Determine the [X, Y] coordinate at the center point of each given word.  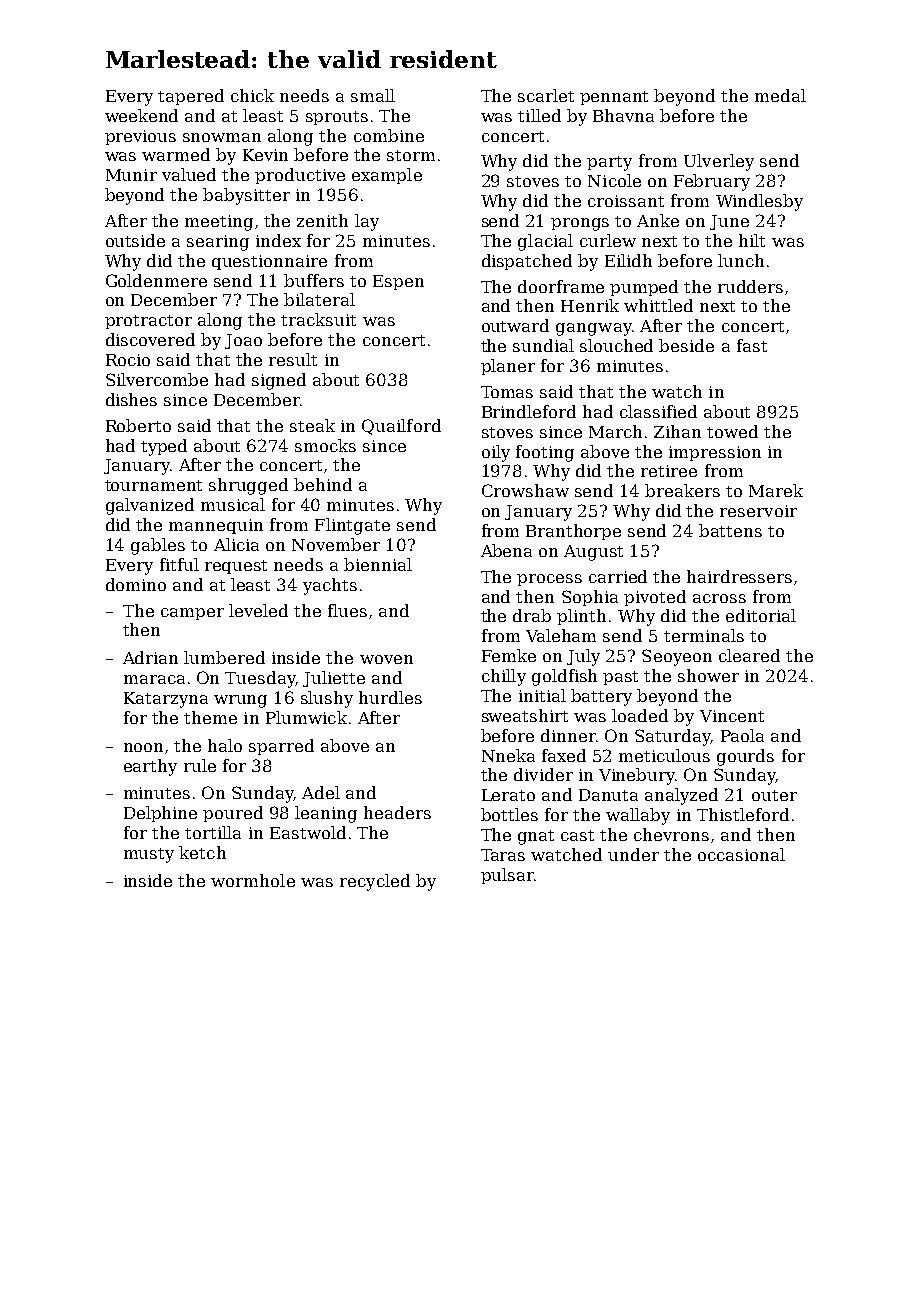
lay [367, 222]
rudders [750, 286]
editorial [761, 615]
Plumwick [306, 717]
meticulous [664, 755]
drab [532, 615]
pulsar [507, 876]
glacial [545, 242]
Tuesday [260, 679]
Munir [131, 175]
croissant [626, 201]
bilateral [319, 299]
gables [158, 546]
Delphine [160, 814]
